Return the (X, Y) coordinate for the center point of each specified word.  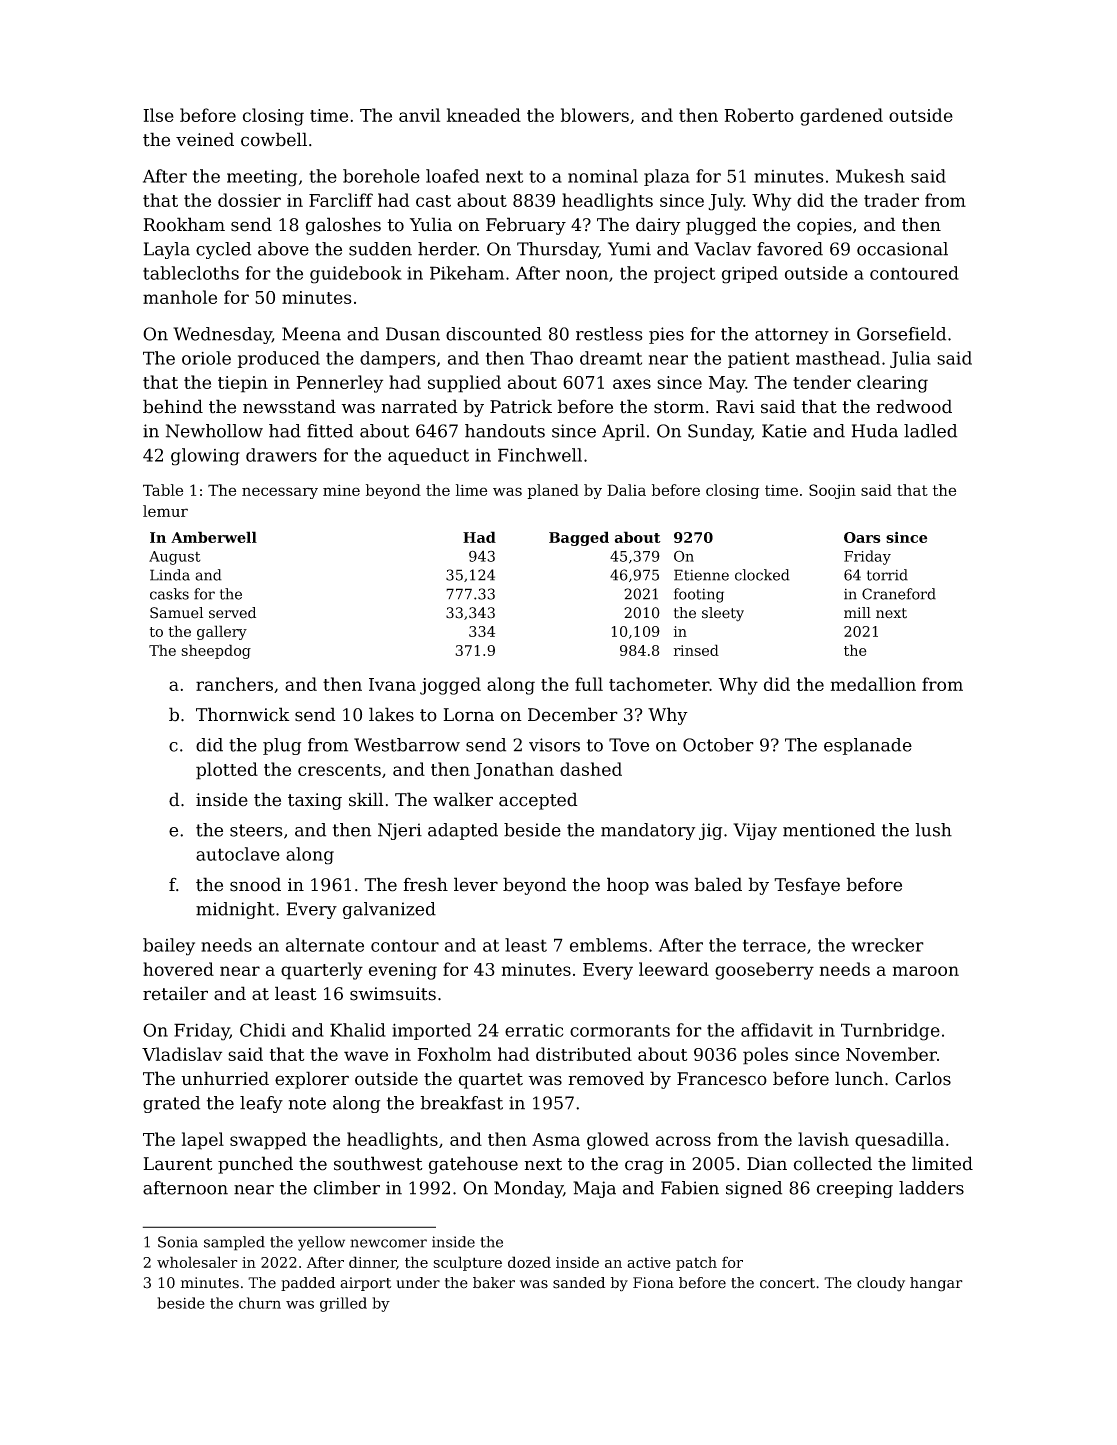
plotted (227, 771)
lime (471, 490)
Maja (594, 1189)
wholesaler (197, 1262)
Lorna (468, 715)
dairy (658, 226)
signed (754, 1189)
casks (169, 594)
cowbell (274, 139)
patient (759, 359)
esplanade (868, 746)
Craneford (899, 594)
